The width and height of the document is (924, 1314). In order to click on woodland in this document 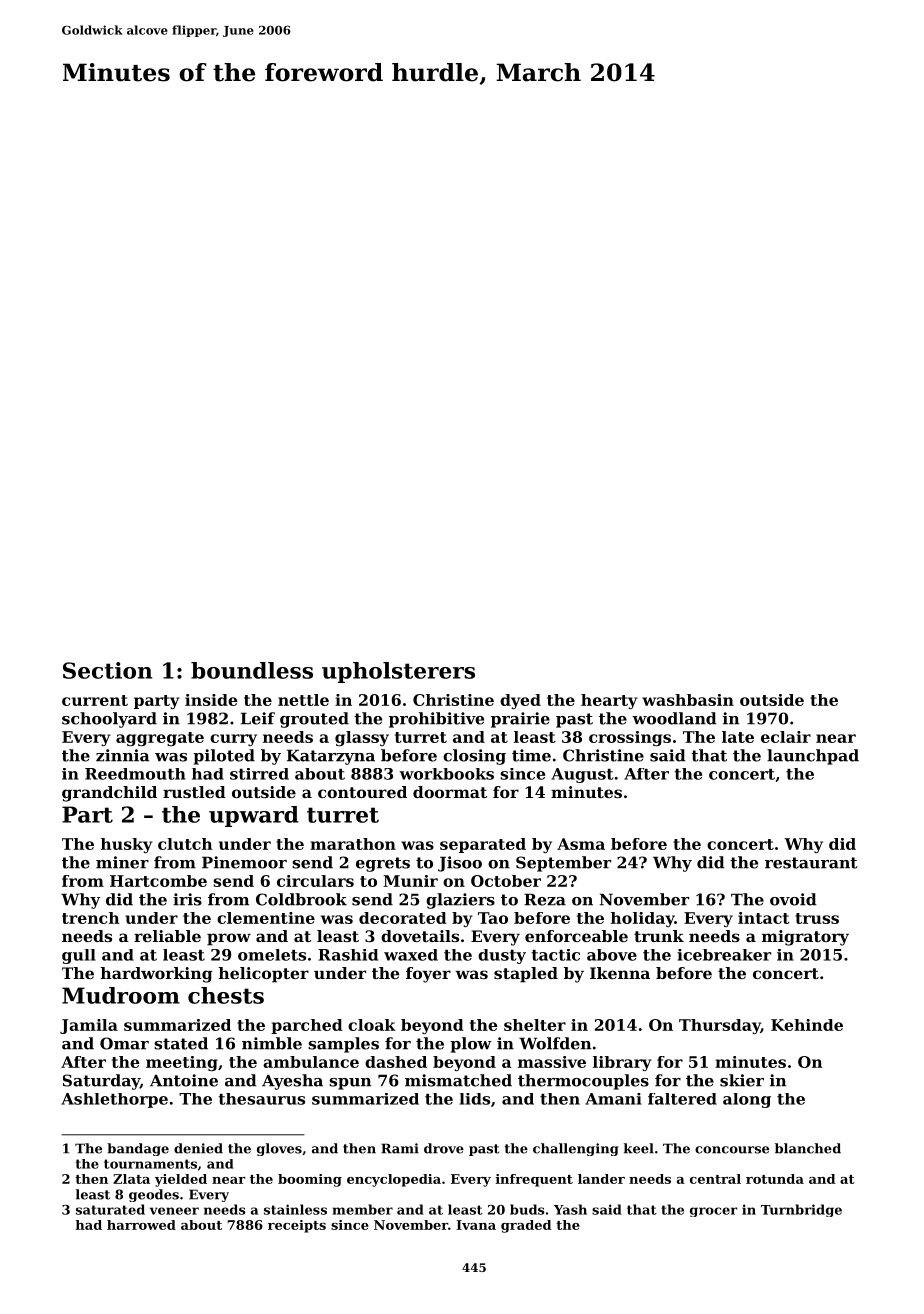, I will do `click(674, 718)`.
